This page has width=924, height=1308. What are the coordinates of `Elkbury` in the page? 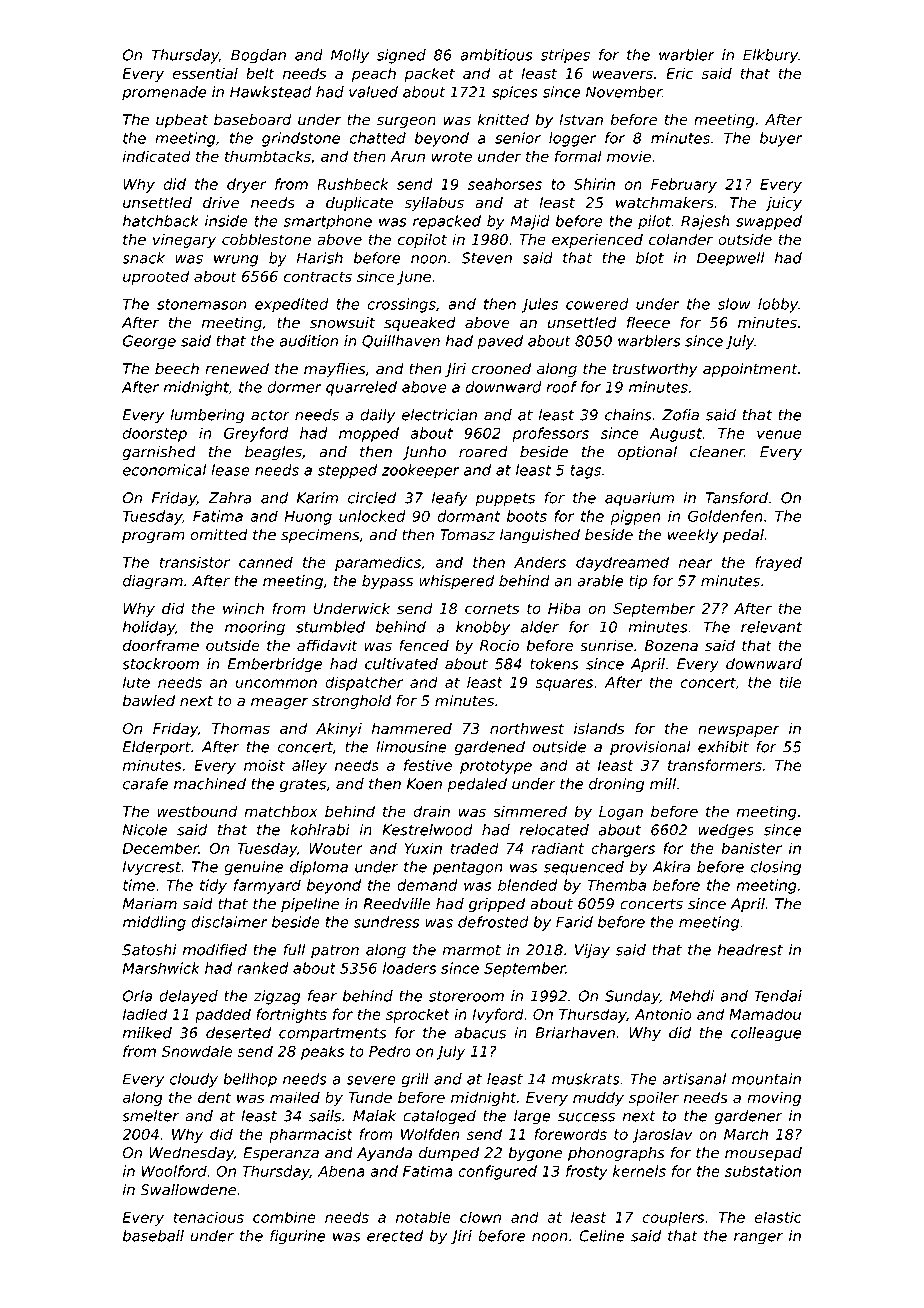 It's located at (770, 56).
